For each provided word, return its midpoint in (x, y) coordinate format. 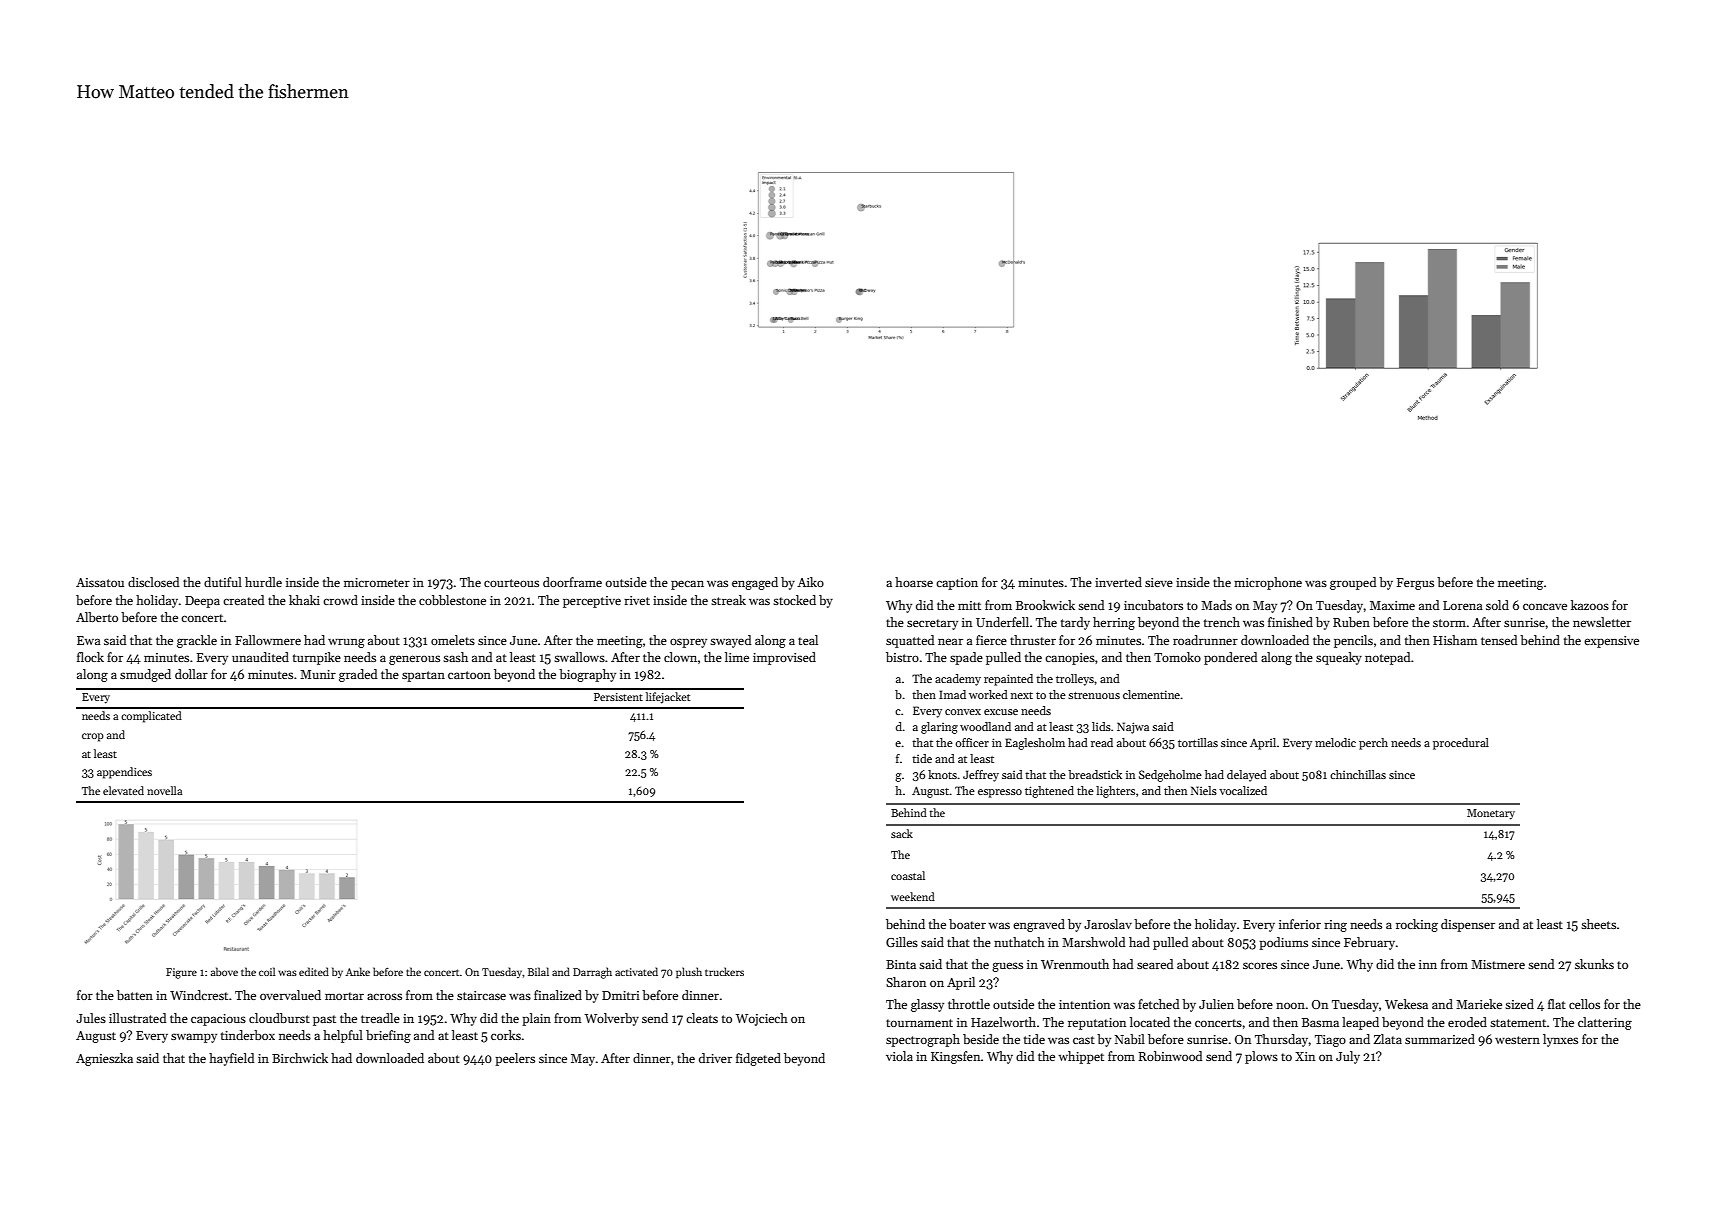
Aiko (810, 582)
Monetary (1491, 814)
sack (902, 833)
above (224, 971)
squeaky (1339, 658)
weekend (913, 896)
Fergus (1415, 584)
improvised (784, 658)
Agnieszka (104, 1059)
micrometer (377, 582)
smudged (145, 675)
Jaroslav (1108, 924)
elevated (123, 790)
